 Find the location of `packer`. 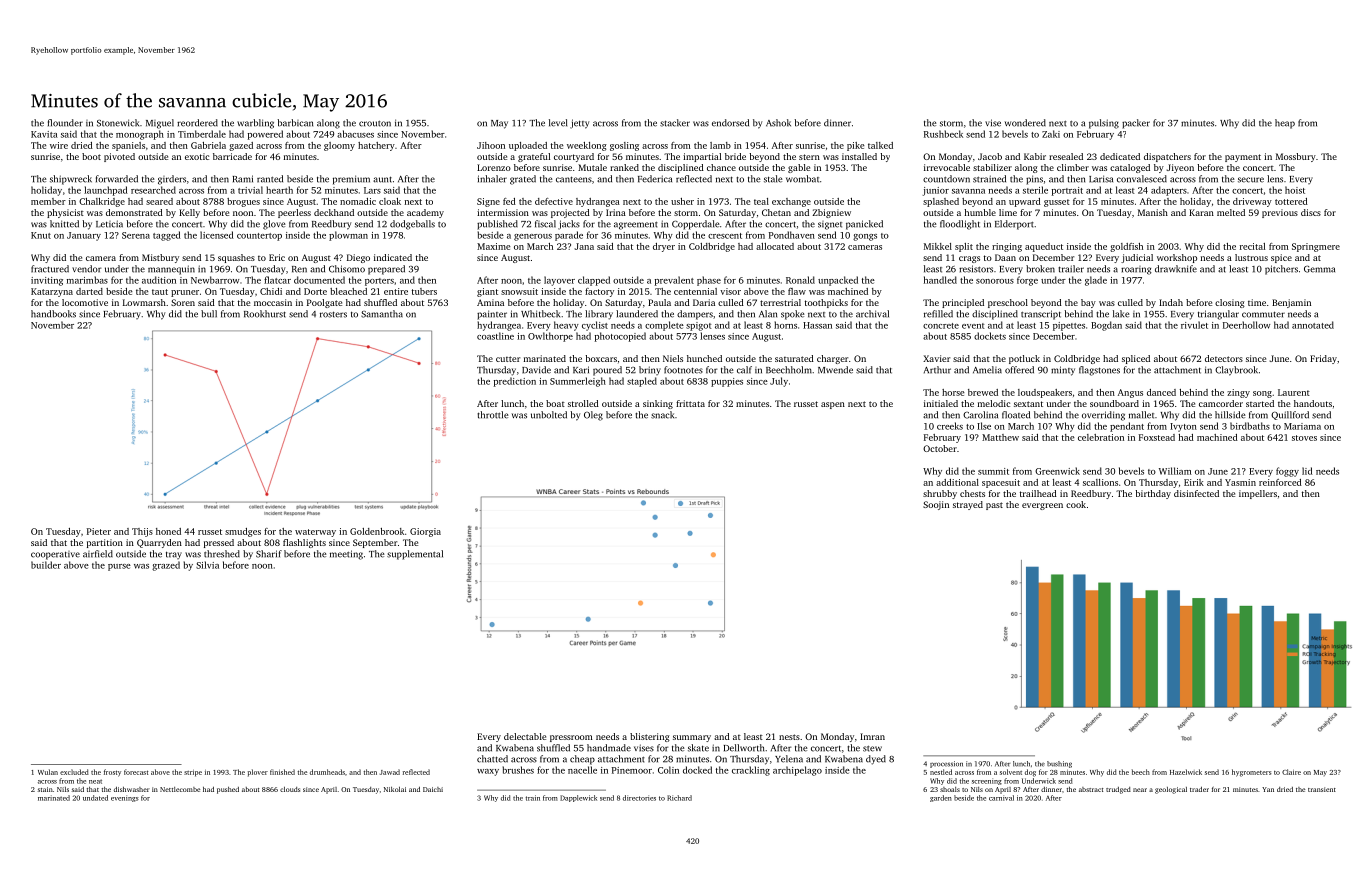

packer is located at coordinates (1136, 124).
